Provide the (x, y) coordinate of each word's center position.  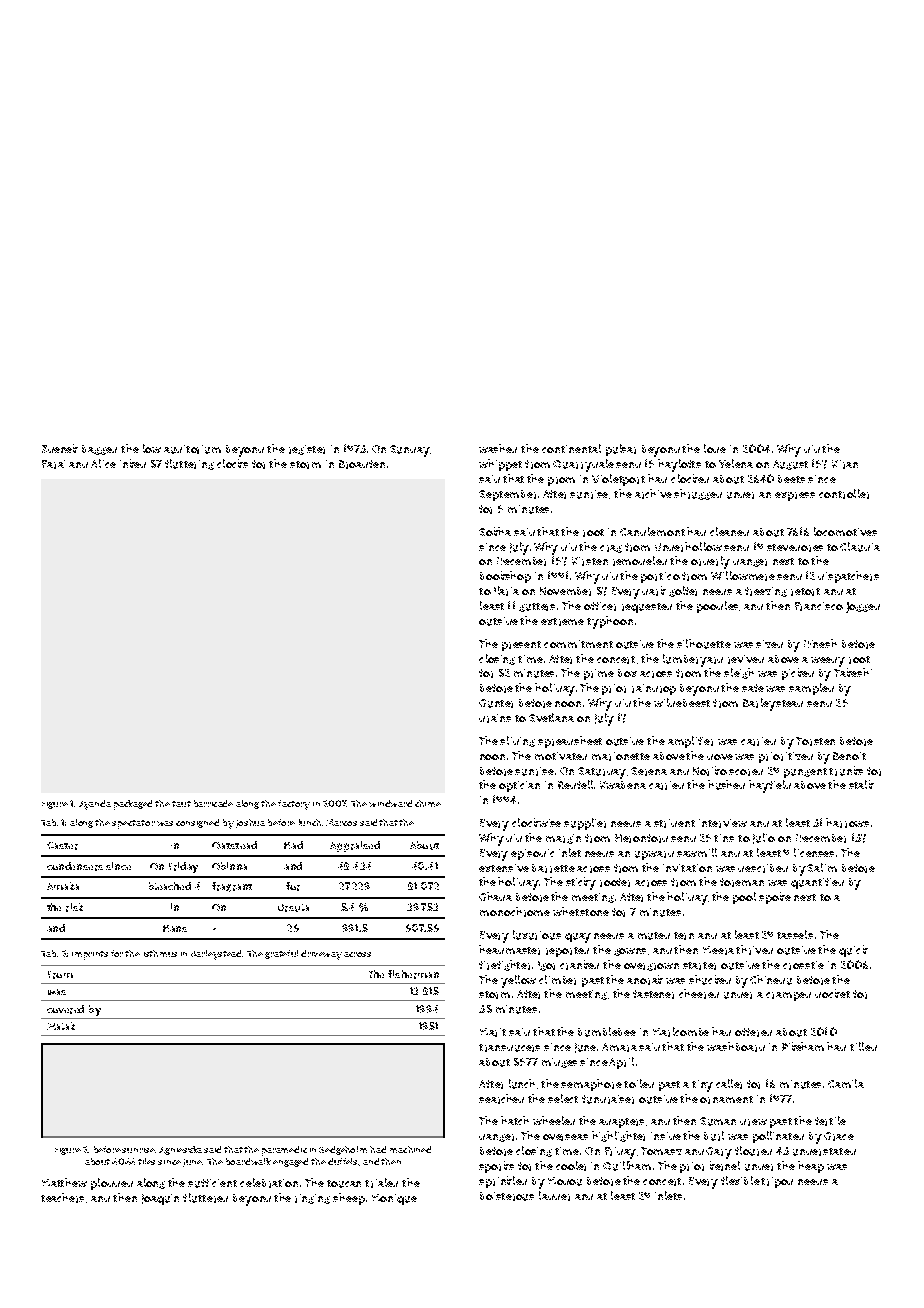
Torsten (815, 741)
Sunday (410, 451)
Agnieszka (180, 1150)
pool (744, 898)
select (563, 1098)
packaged (133, 805)
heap (811, 1167)
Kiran (845, 464)
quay (578, 938)
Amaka (63, 886)
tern (684, 936)
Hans (175, 928)
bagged (99, 450)
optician (519, 786)
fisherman (413, 974)
